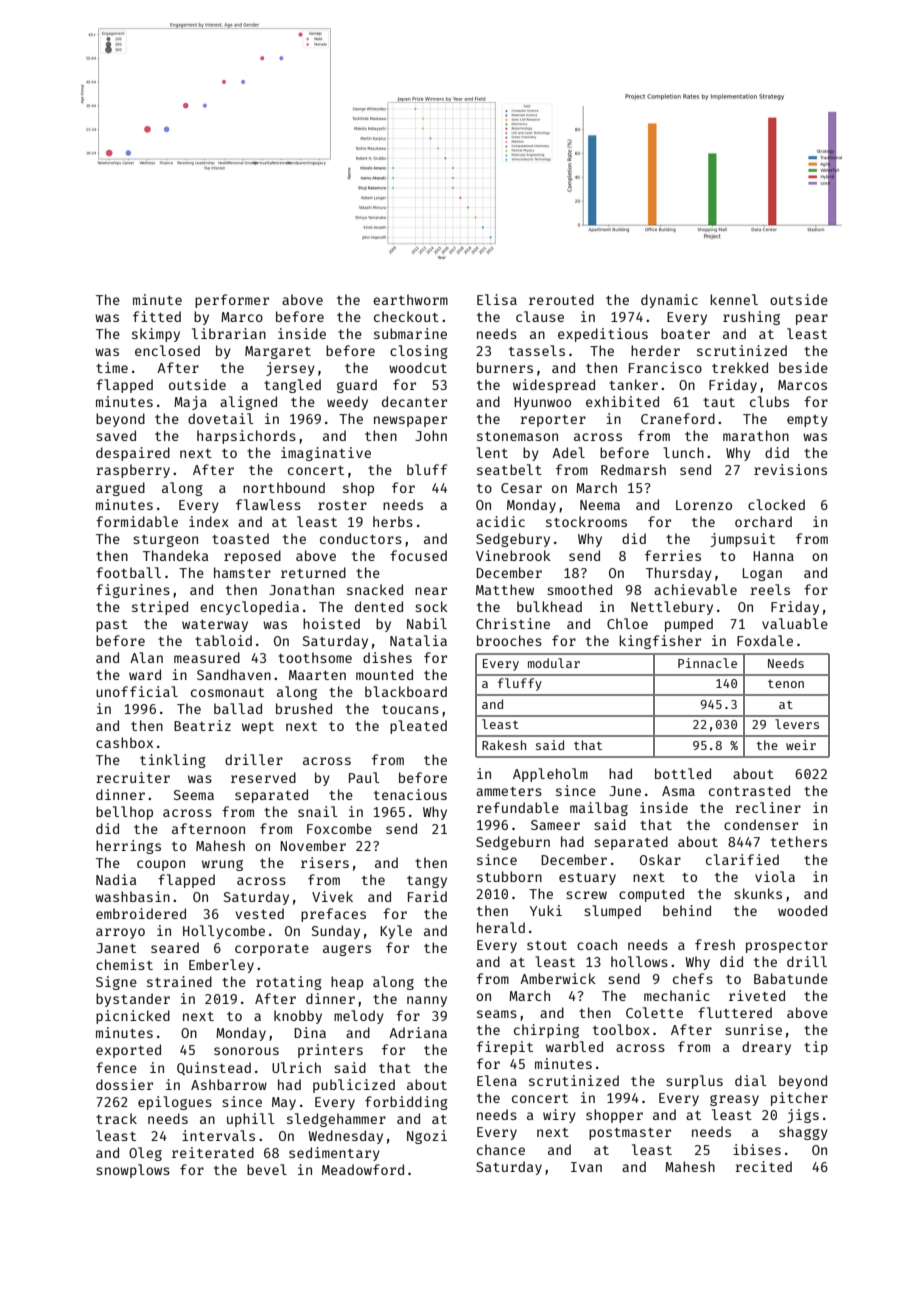 The width and height of the screenshot is (924, 1308). I want to click on bottled, so click(683, 773).
